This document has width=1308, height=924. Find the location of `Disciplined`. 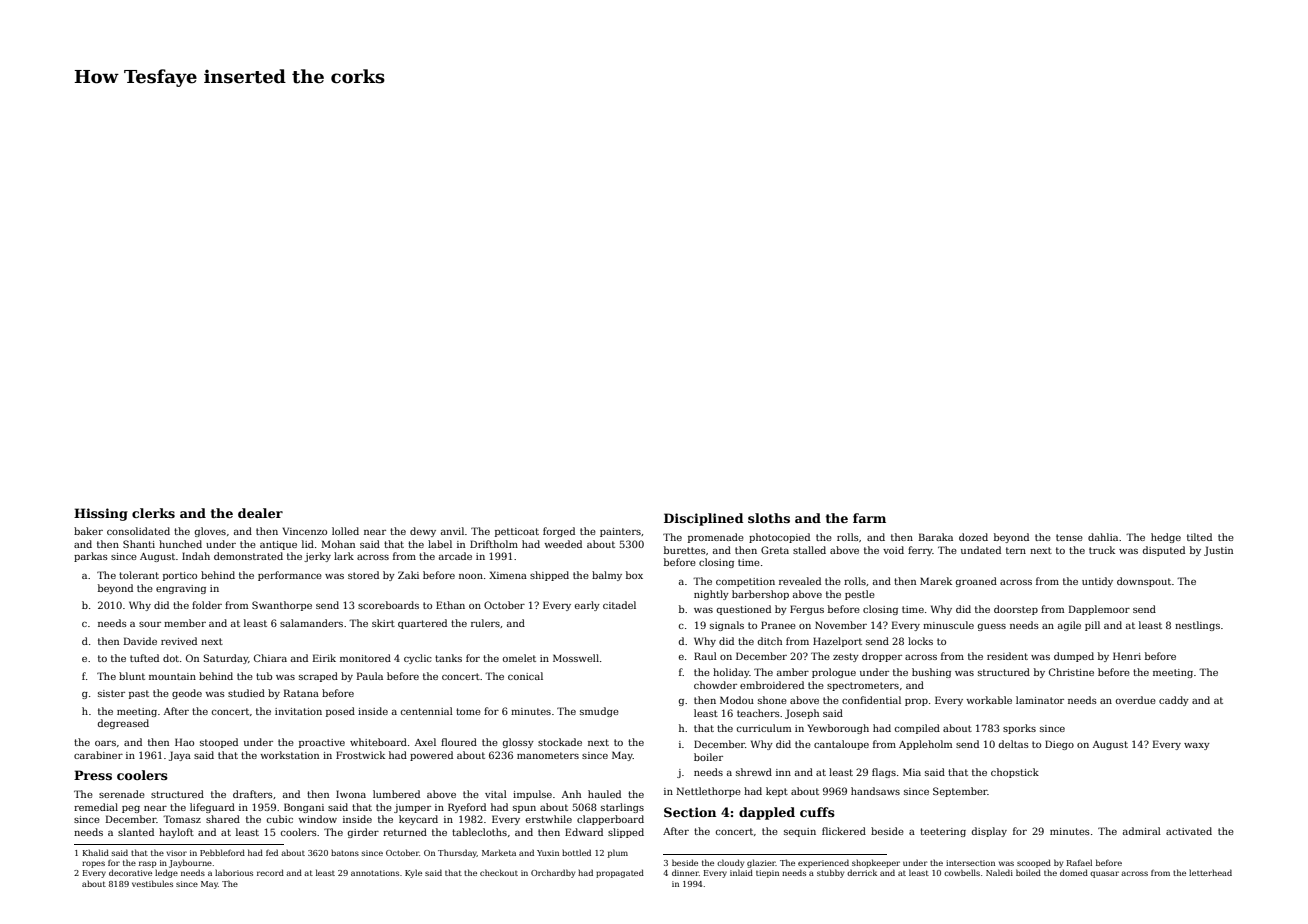

Disciplined is located at coordinates (703, 519).
